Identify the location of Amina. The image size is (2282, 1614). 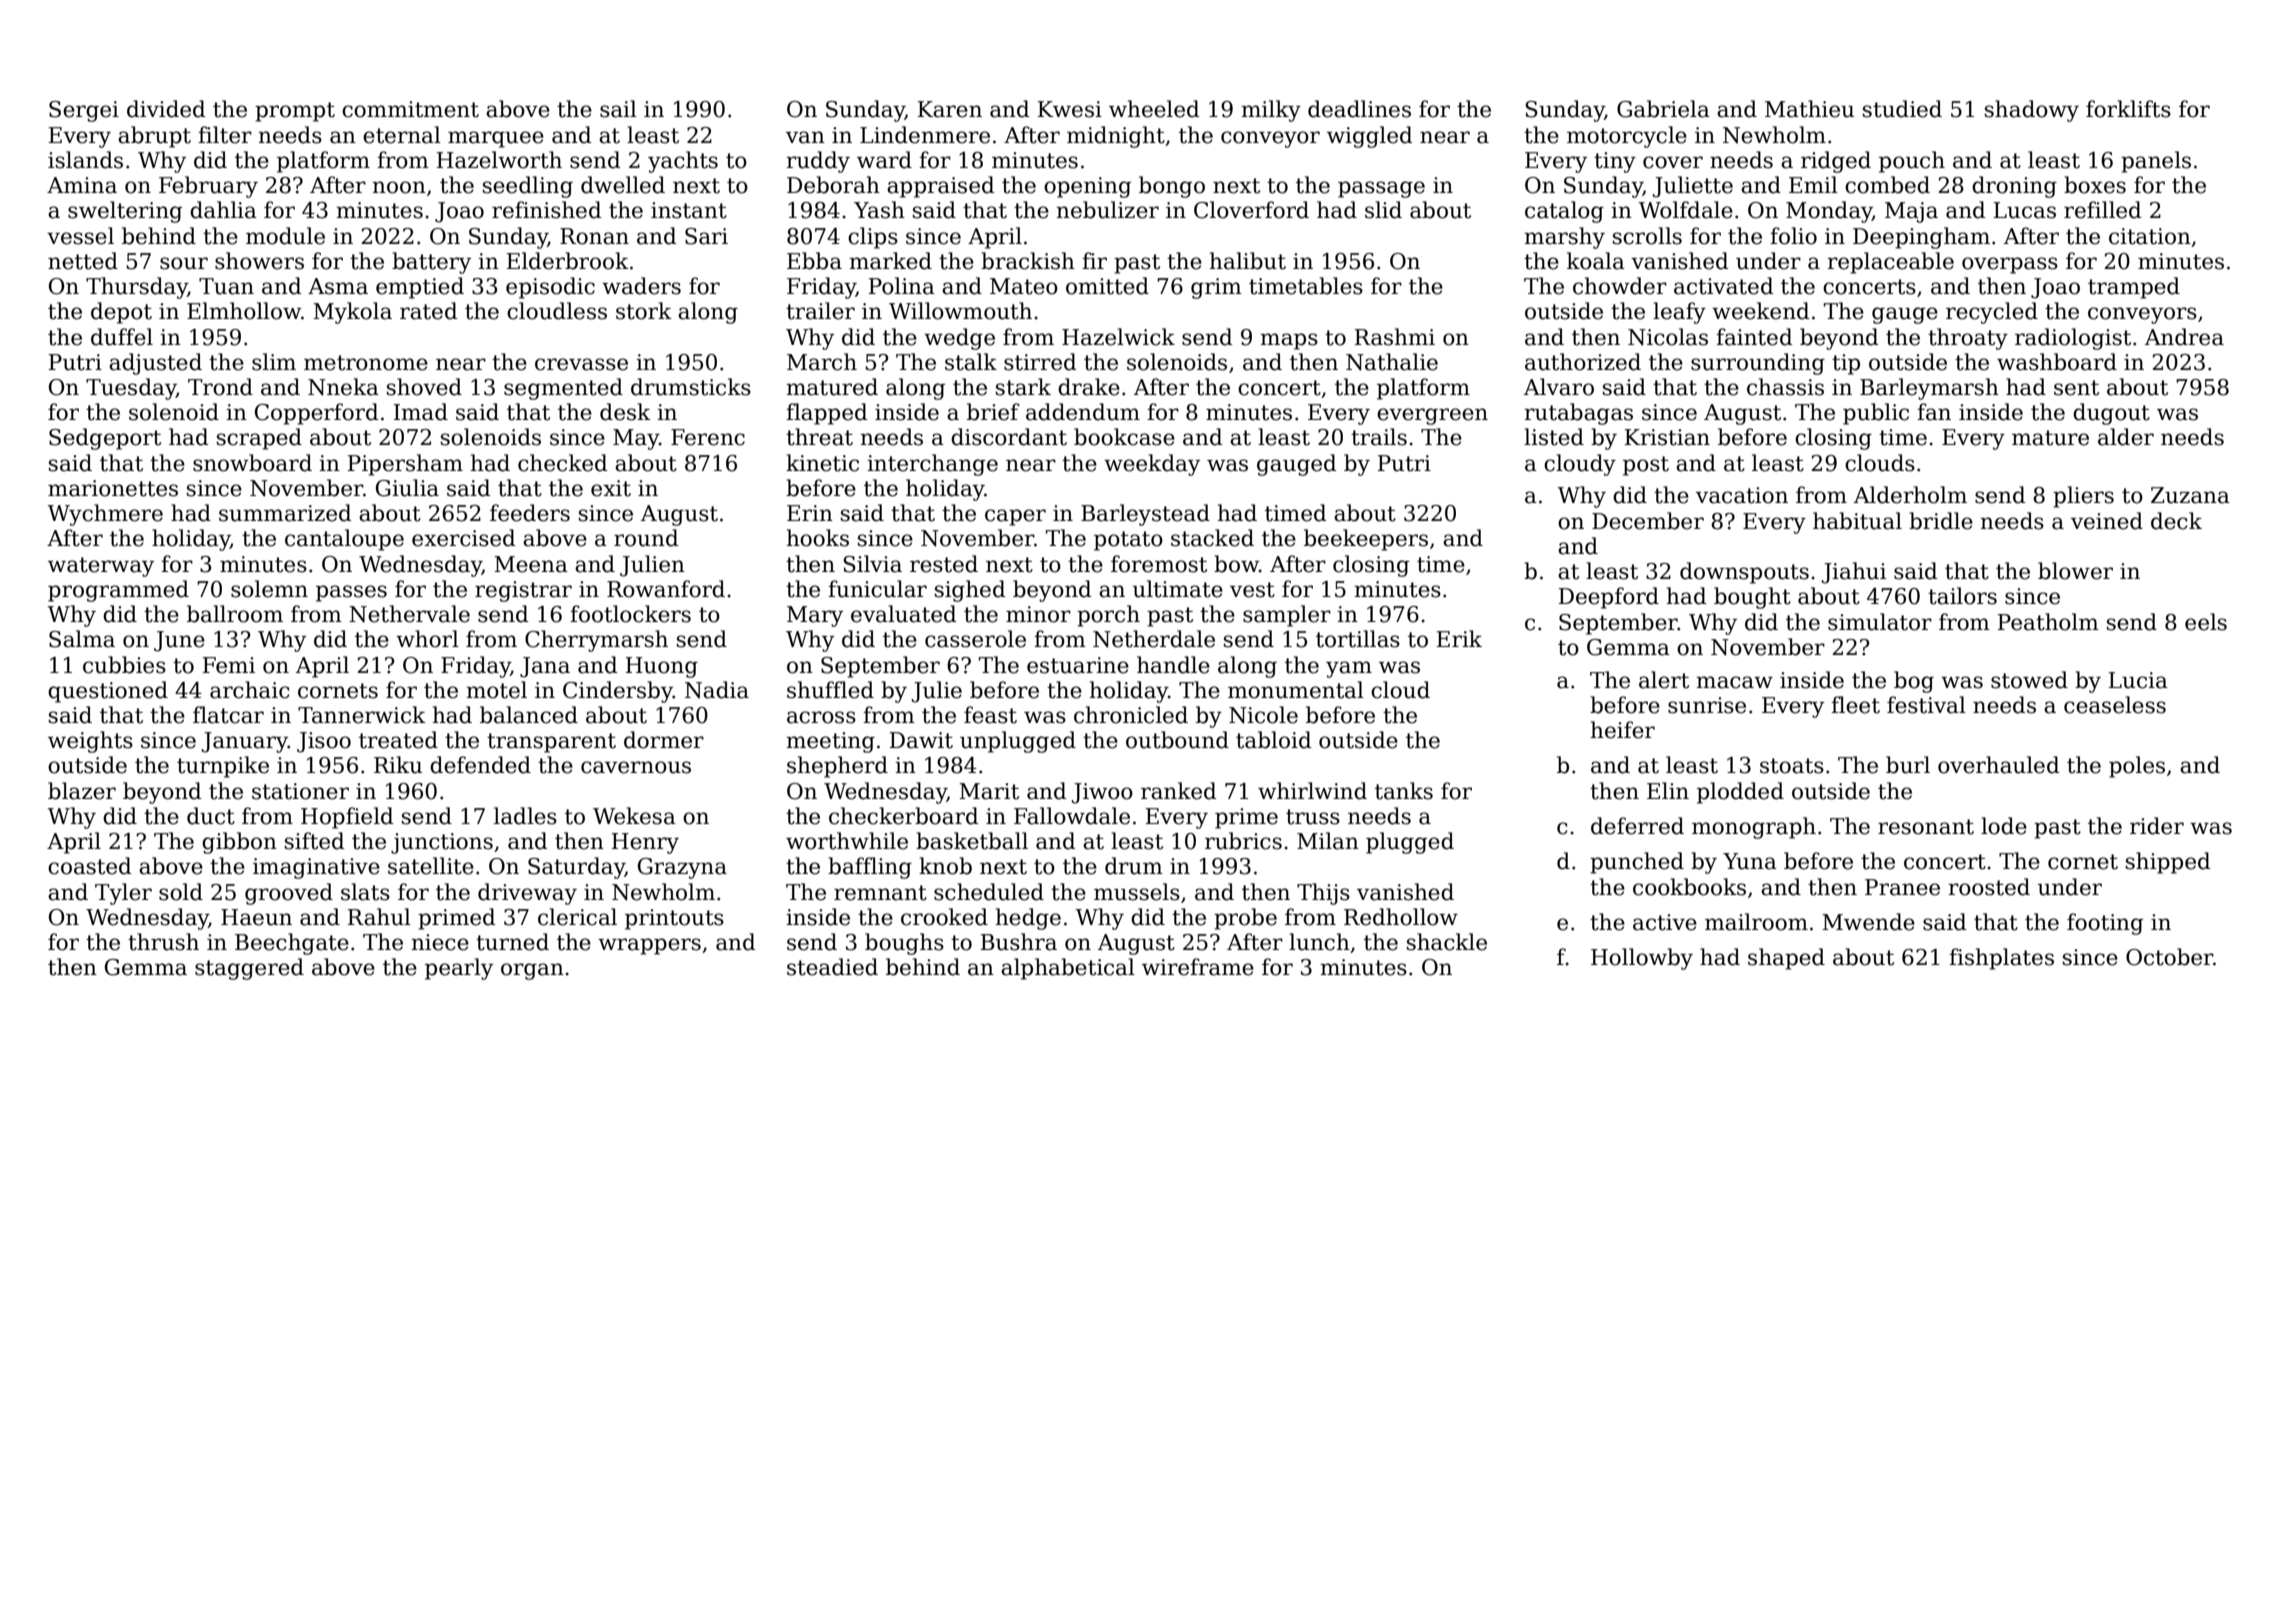
(82, 185).
